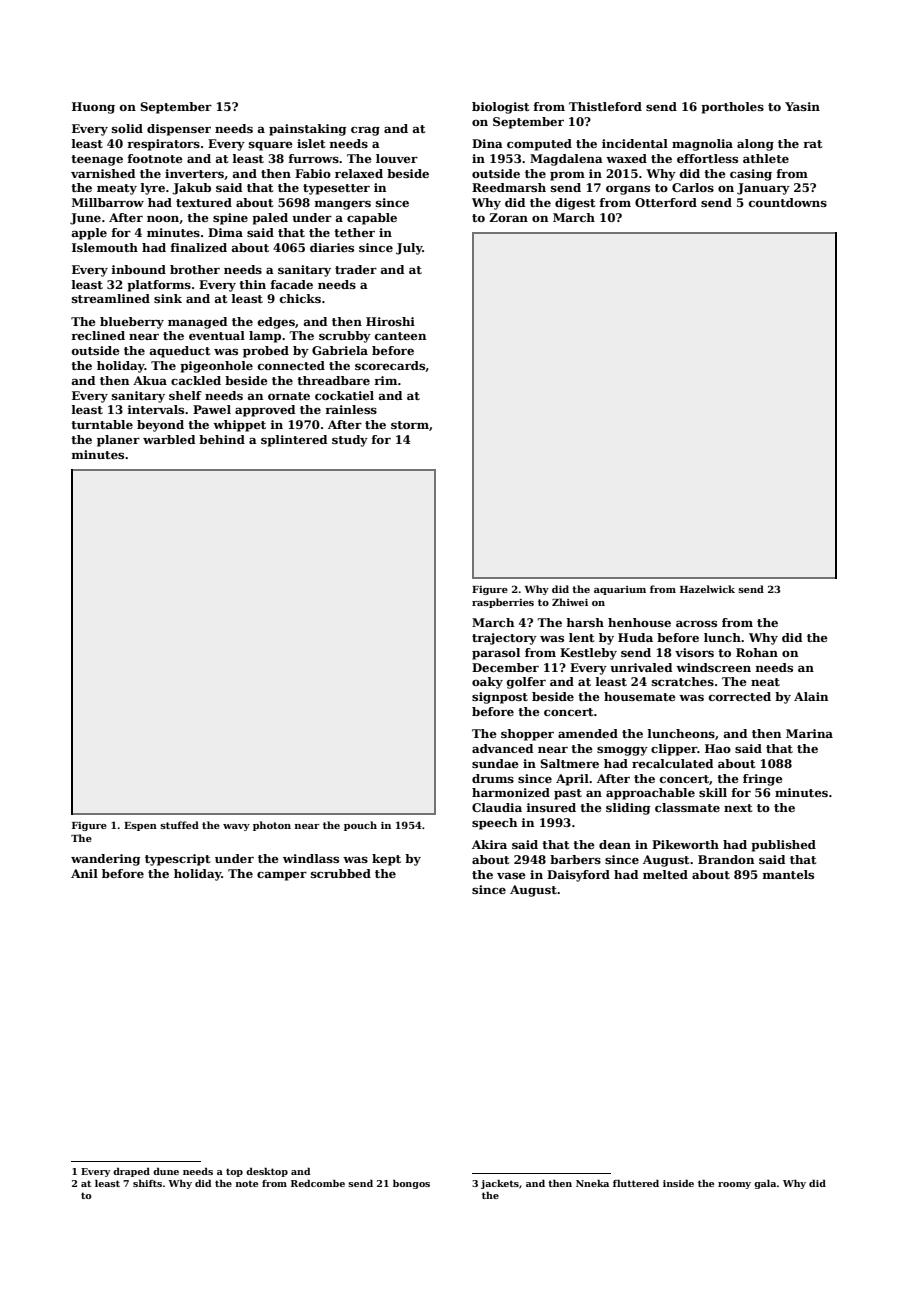  I want to click on draped, so click(131, 1172).
